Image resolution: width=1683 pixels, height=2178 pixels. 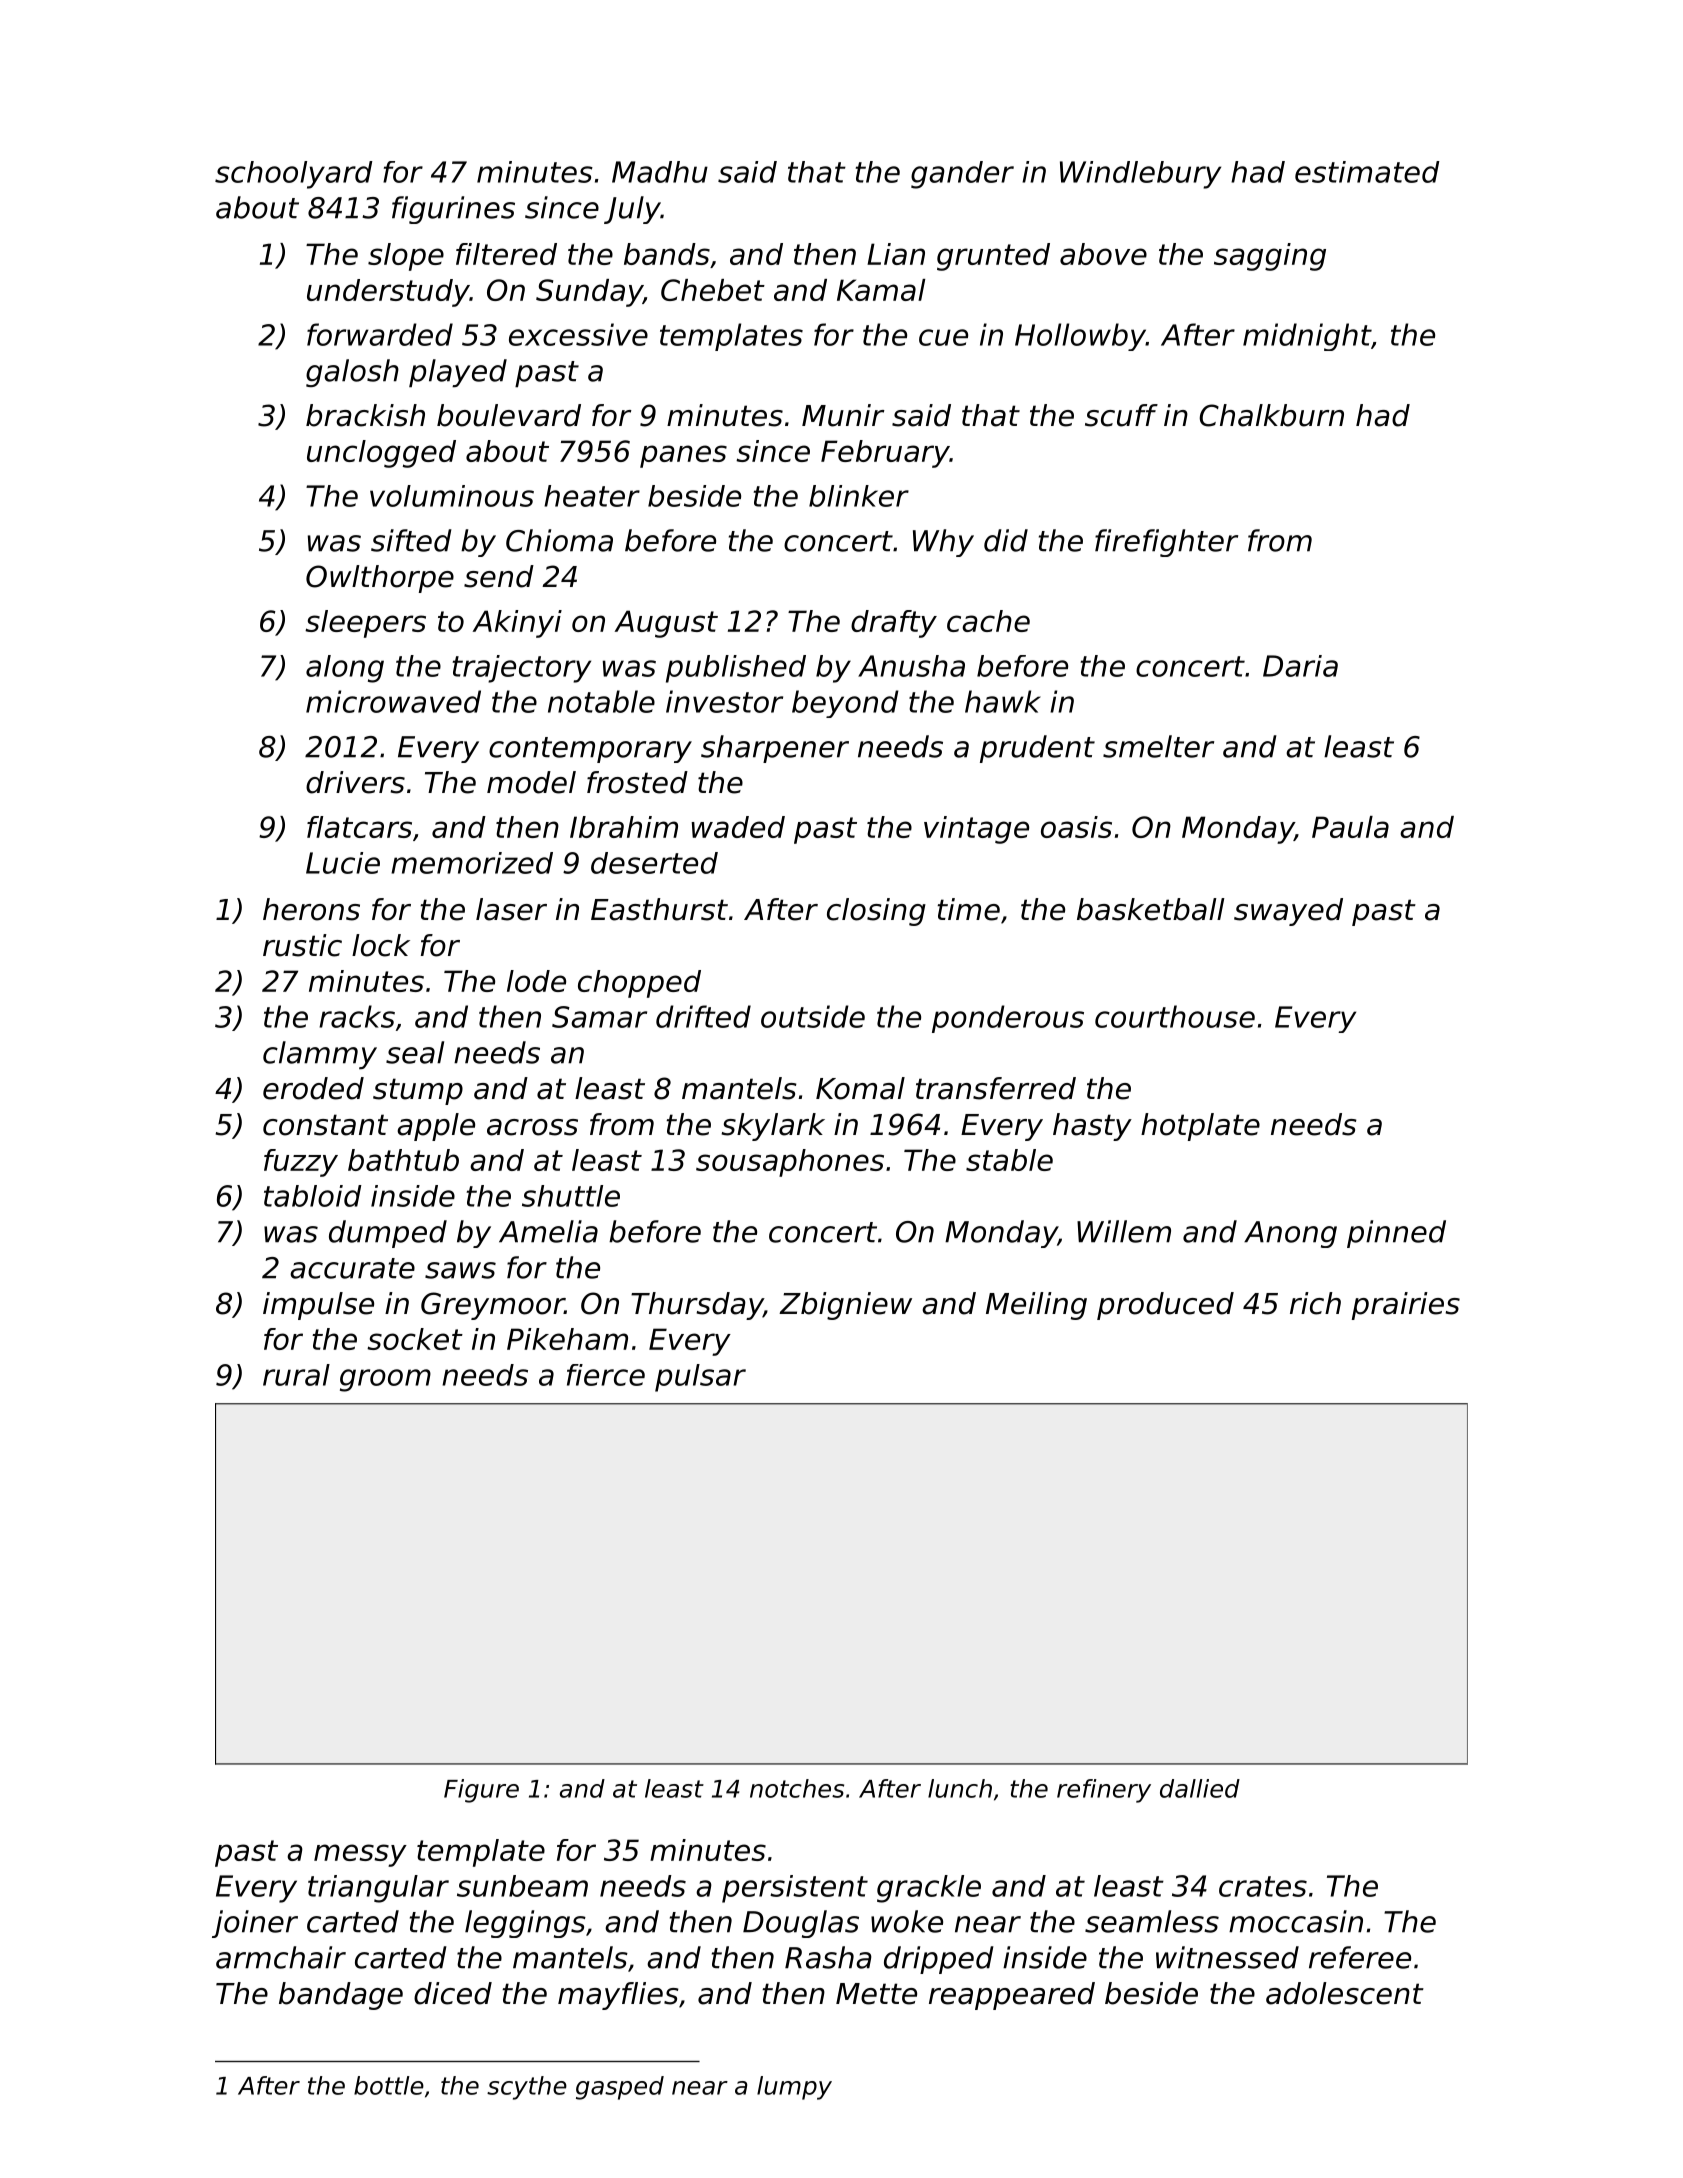 What do you see at coordinates (1367, 172) in the document?
I see `estimated` at bounding box center [1367, 172].
